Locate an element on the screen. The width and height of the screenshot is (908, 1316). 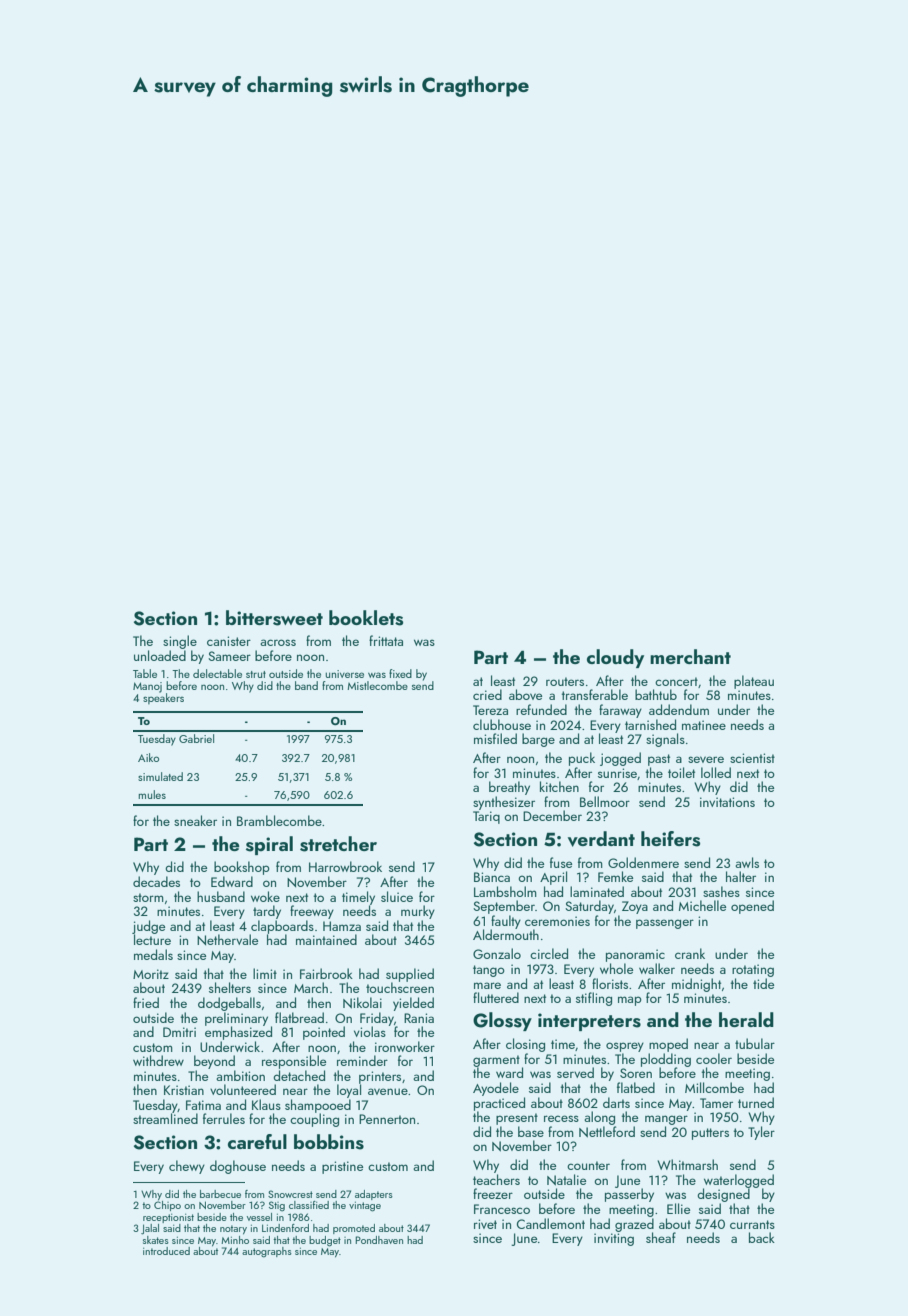
violas is located at coordinates (370, 1031).
